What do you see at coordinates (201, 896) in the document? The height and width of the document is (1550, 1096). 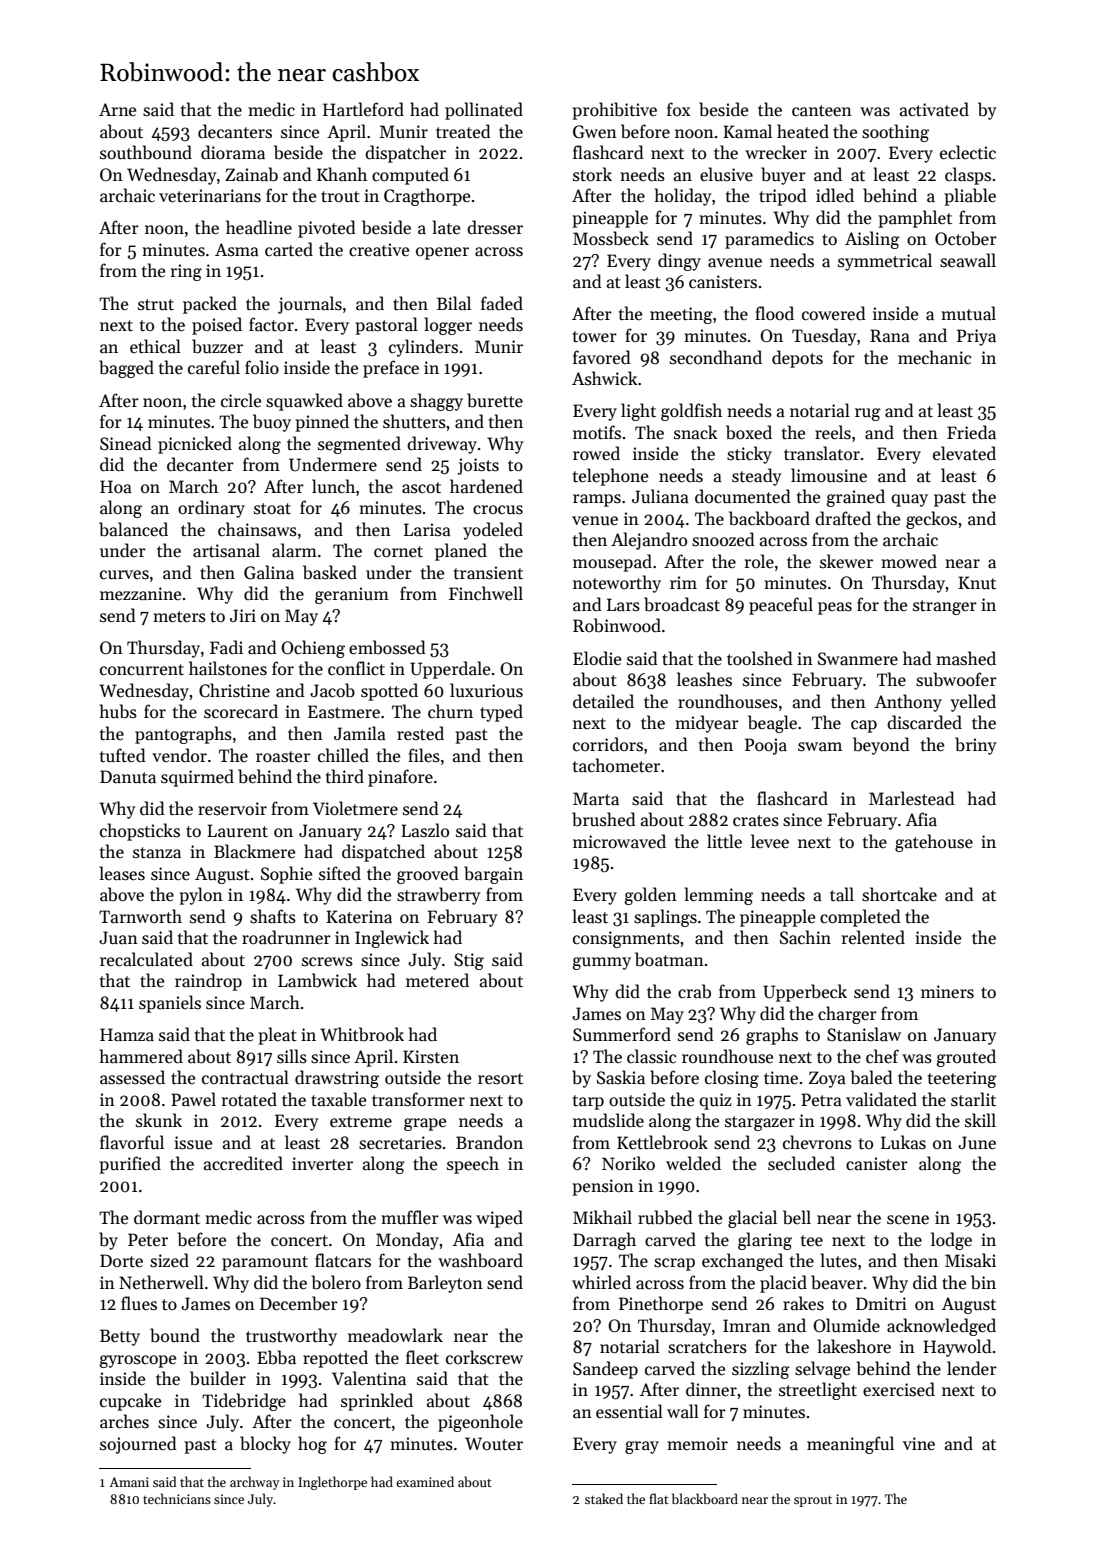 I see `pylon` at bounding box center [201, 896].
